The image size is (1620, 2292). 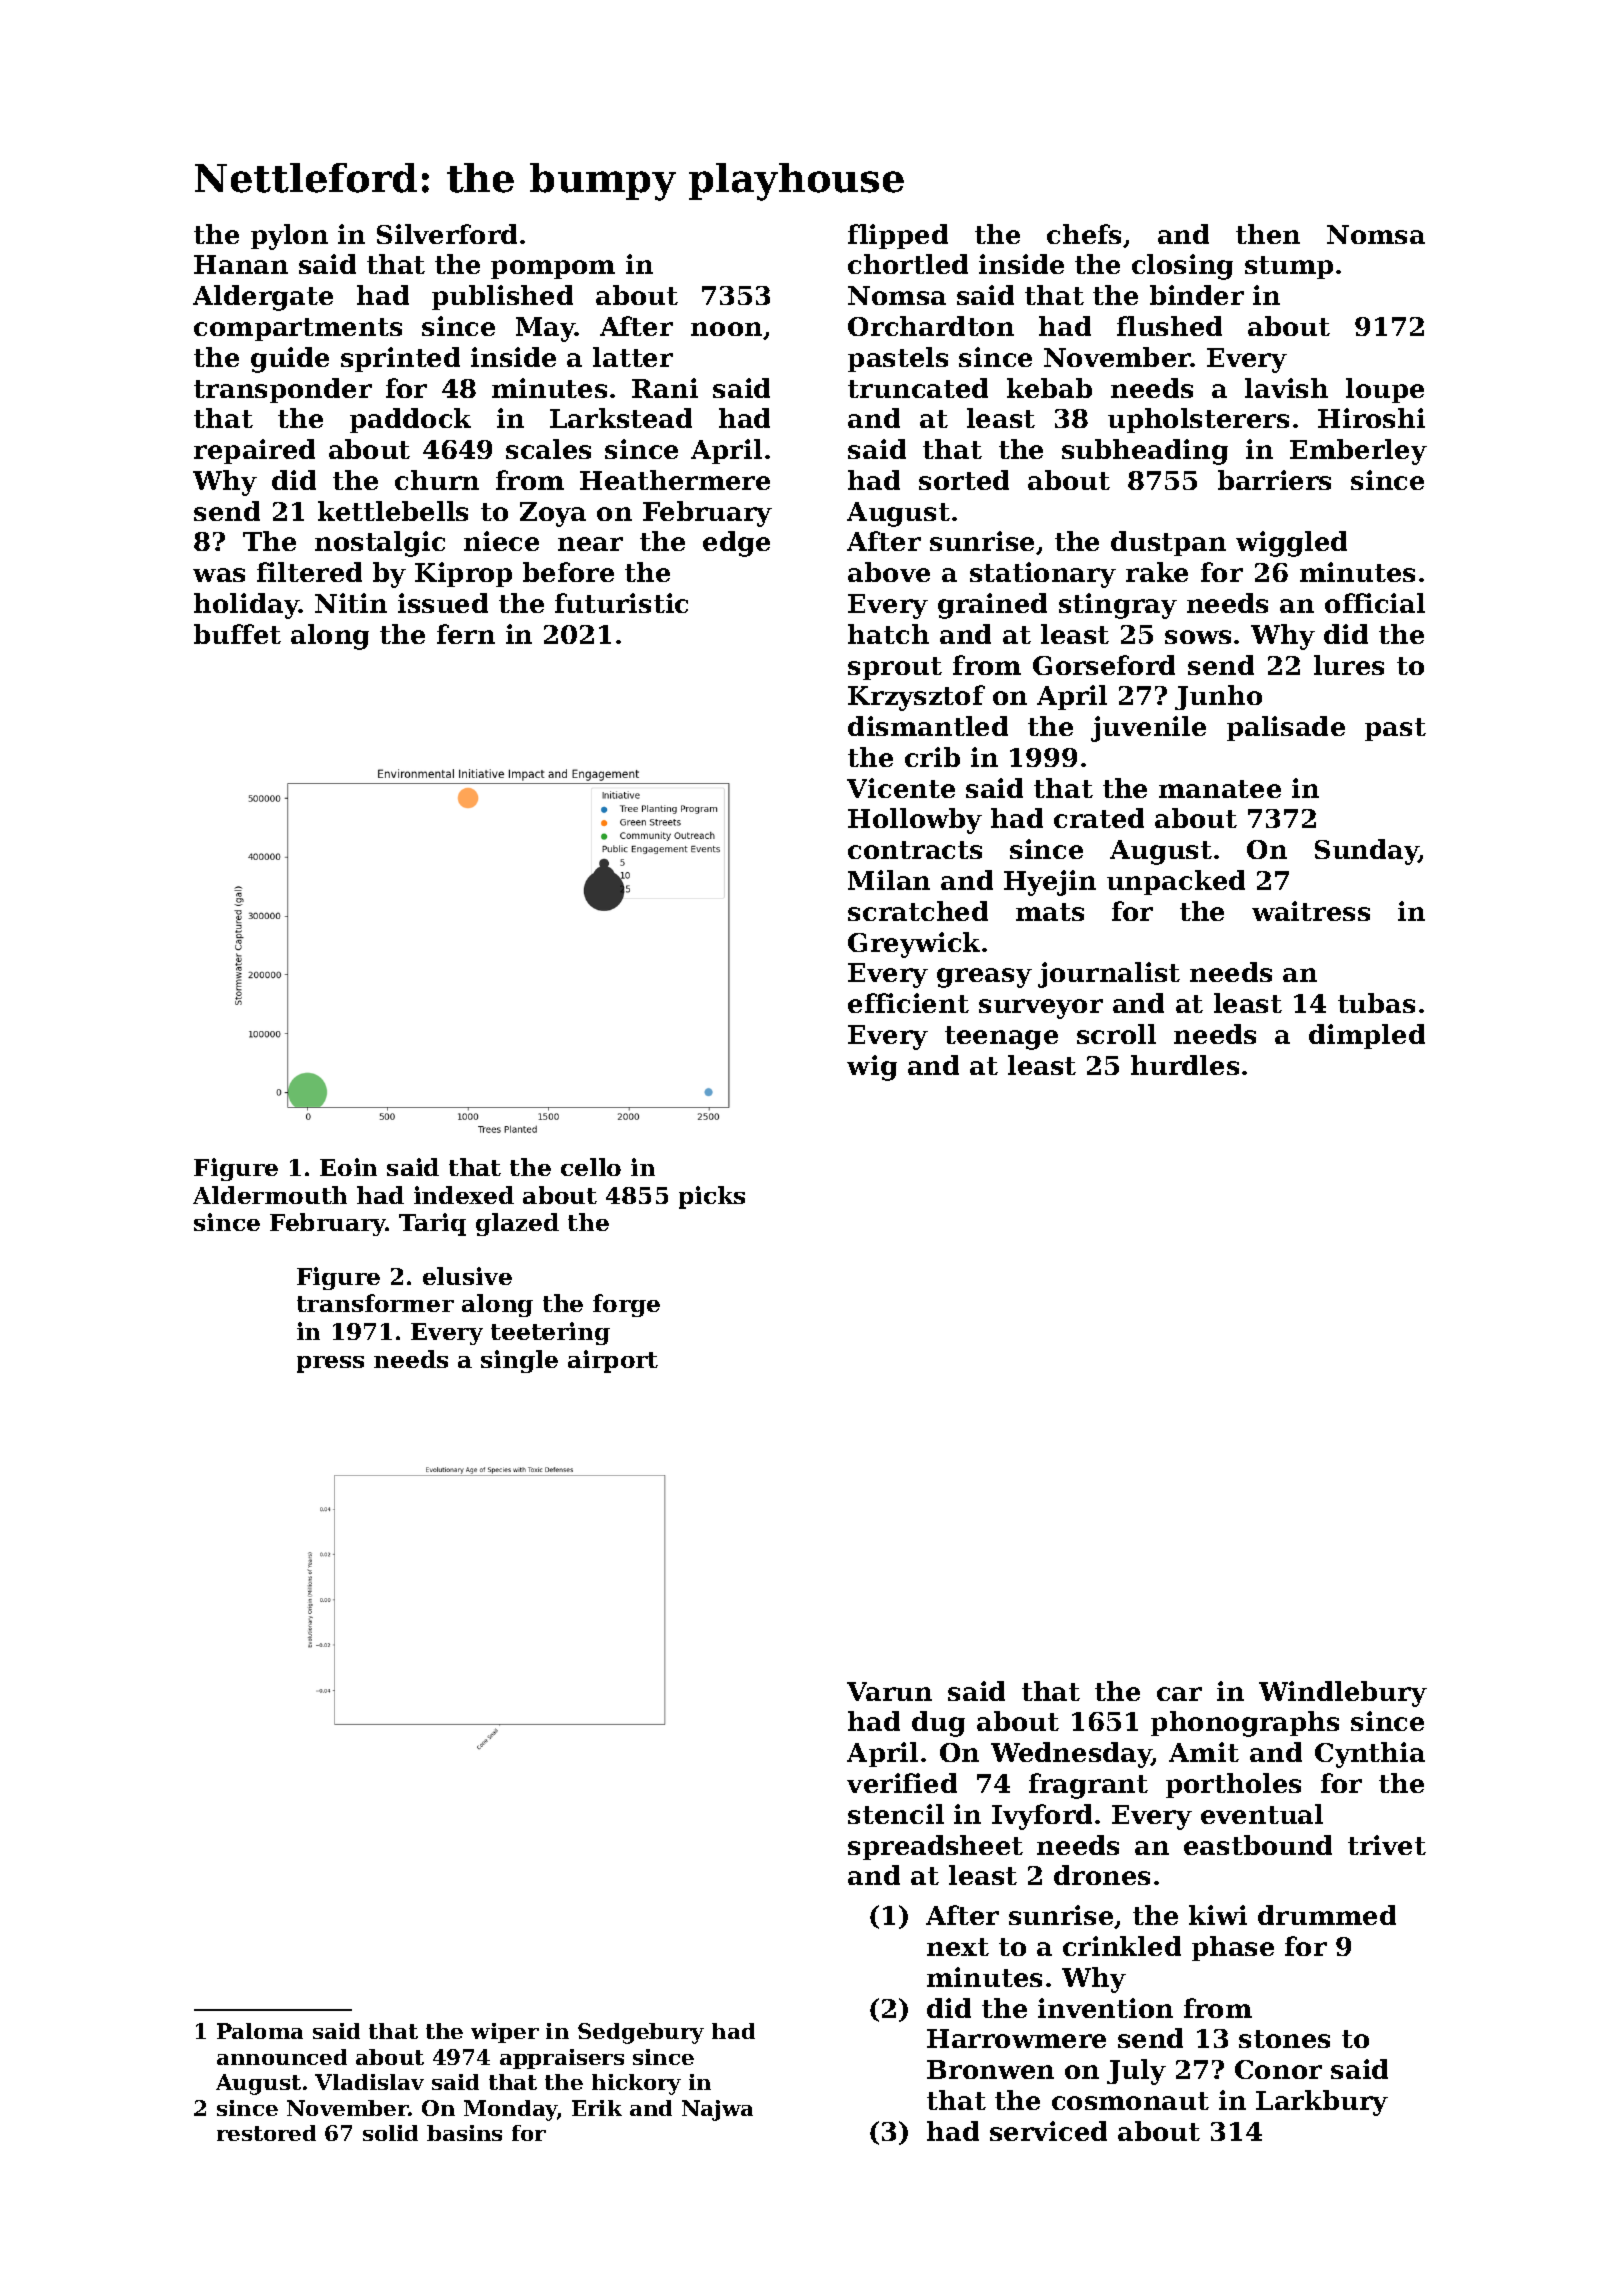 I want to click on Silverford, so click(x=447, y=234).
